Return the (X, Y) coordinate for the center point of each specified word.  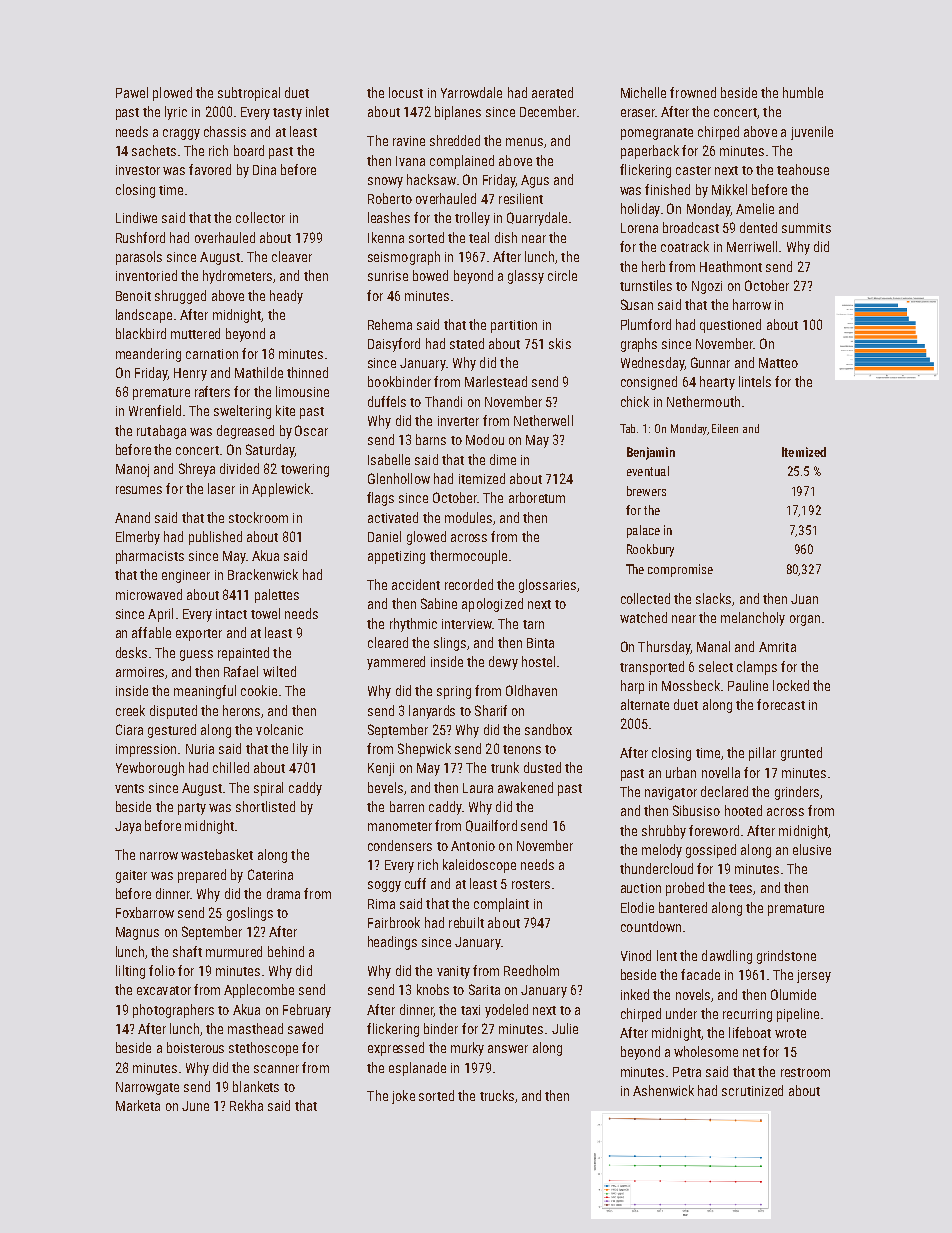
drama (283, 893)
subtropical (249, 94)
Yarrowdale (471, 92)
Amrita (777, 647)
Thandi (443, 401)
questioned (730, 326)
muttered (195, 333)
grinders (797, 793)
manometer (400, 826)
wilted (279, 671)
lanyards (432, 712)
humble (803, 92)
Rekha (246, 1105)
